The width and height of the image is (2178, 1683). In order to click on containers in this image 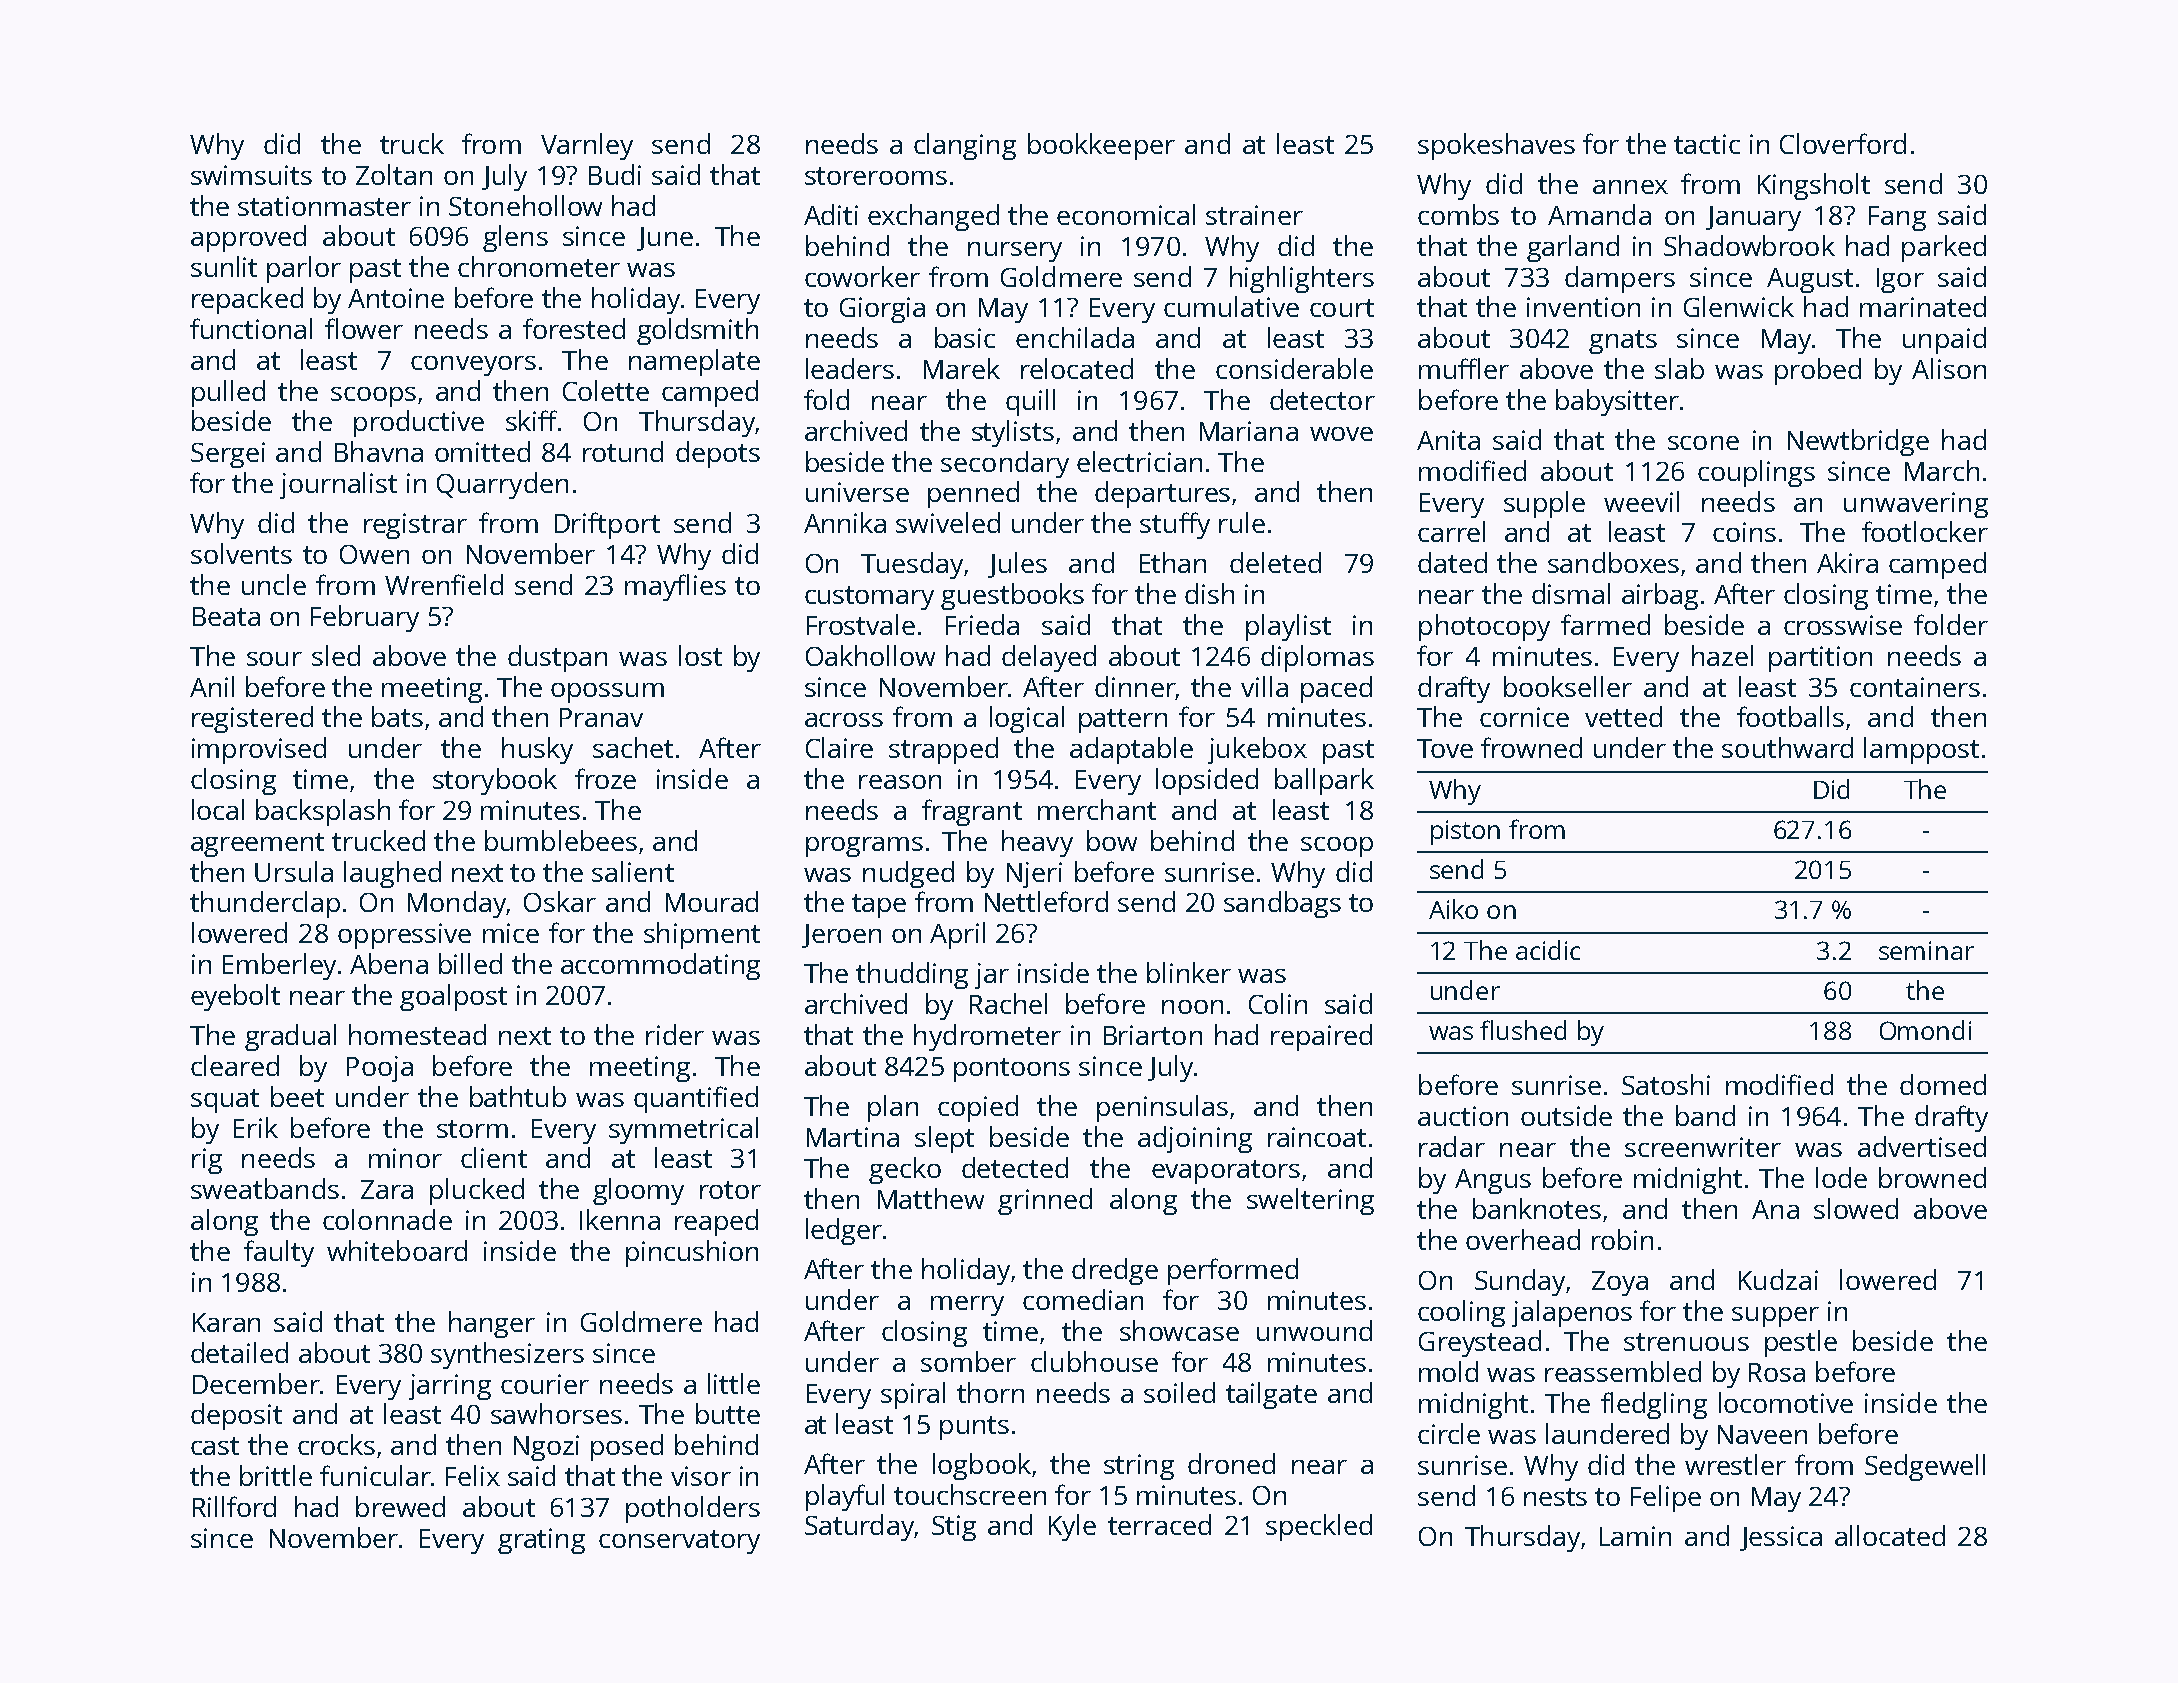, I will do `click(1915, 687)`.
